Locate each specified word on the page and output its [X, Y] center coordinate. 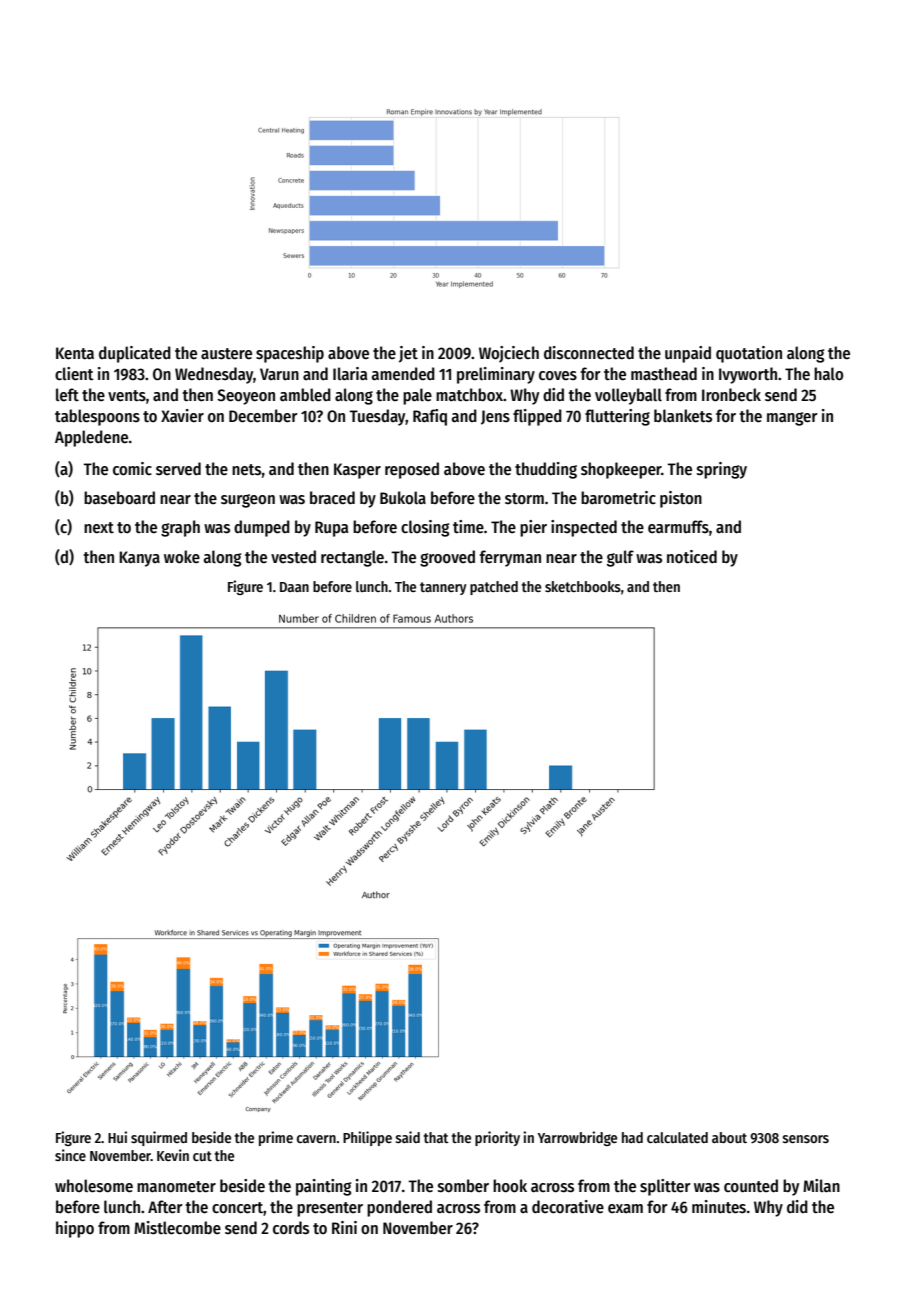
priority [497, 1138]
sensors [806, 1139]
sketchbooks [583, 586]
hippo [75, 1229]
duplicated [135, 354]
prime [276, 1138]
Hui [117, 1137]
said [408, 1137]
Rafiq [430, 417]
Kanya [139, 559]
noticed [692, 557]
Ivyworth [748, 375]
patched [494, 588]
